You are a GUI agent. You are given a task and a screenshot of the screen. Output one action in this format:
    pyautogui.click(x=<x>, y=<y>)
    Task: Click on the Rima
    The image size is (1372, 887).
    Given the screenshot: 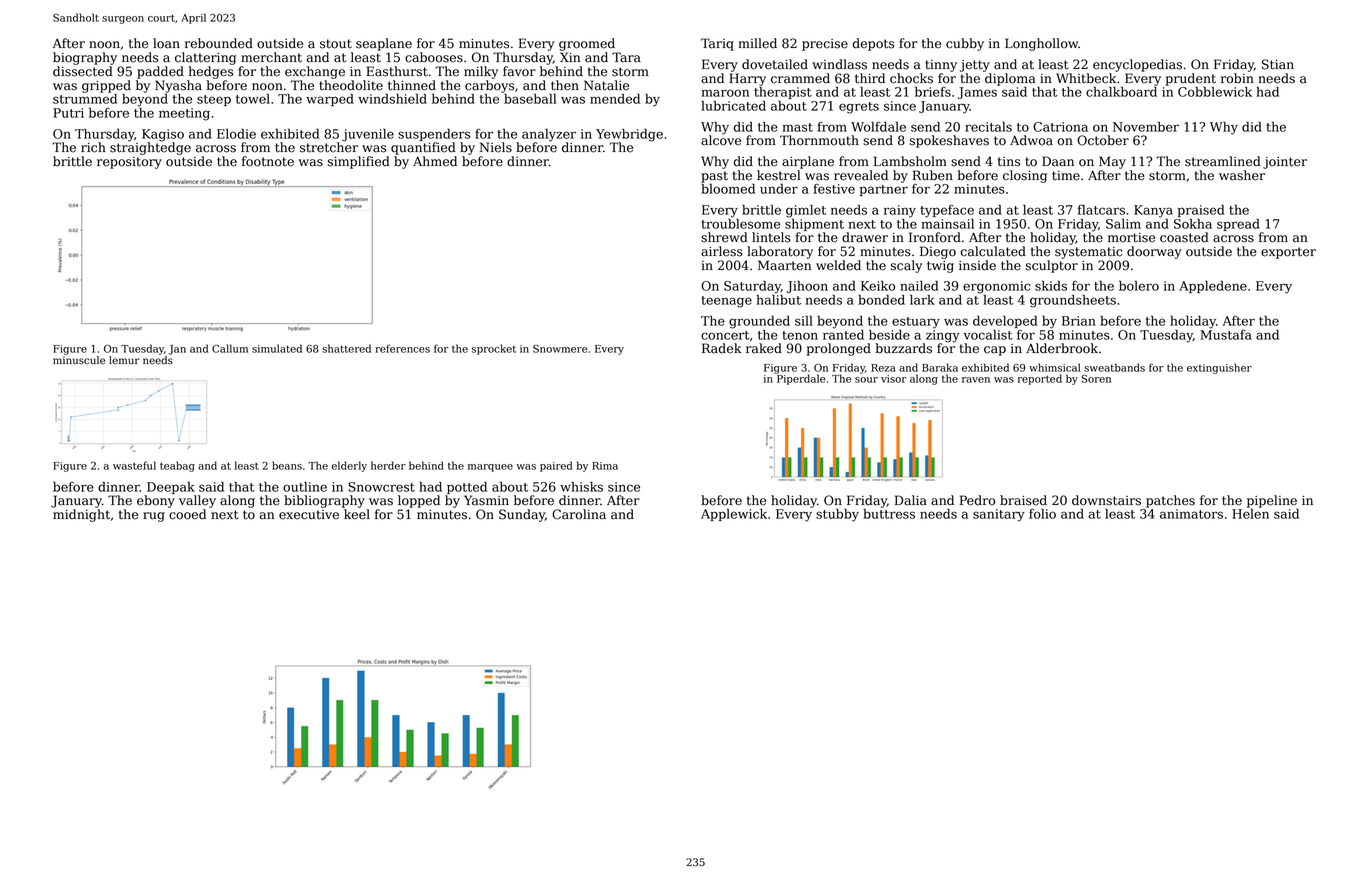 What is the action you would take?
    pyautogui.click(x=605, y=466)
